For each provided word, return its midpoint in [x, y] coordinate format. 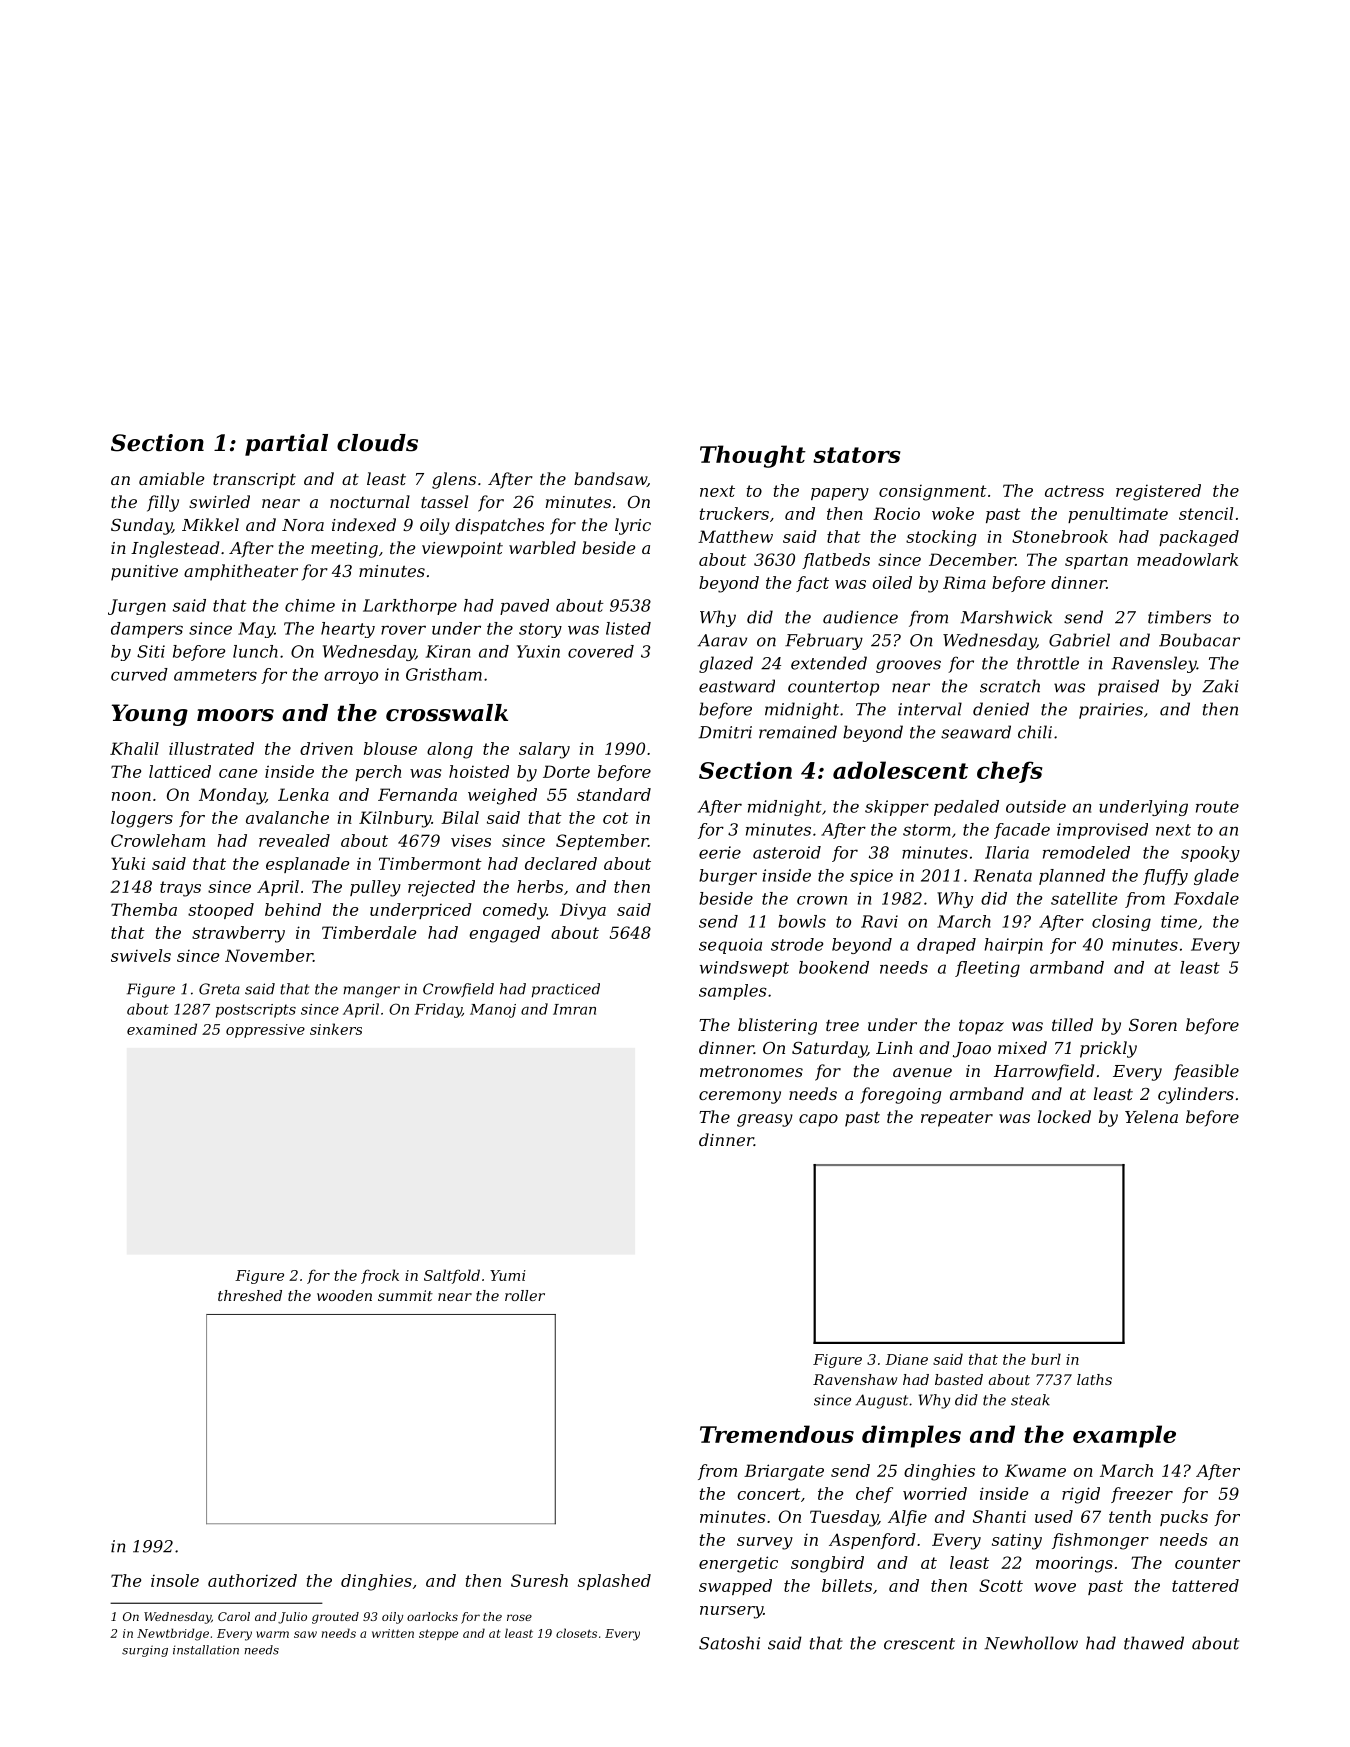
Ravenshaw [855, 1379]
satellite [1084, 898]
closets [576, 1633]
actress [1074, 491]
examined [162, 1029]
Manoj [493, 1011]
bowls [802, 921]
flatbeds [836, 561]
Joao [972, 1050]
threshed [250, 1295]
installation [206, 1650]
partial [286, 445]
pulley [375, 888]
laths [1094, 1379]
